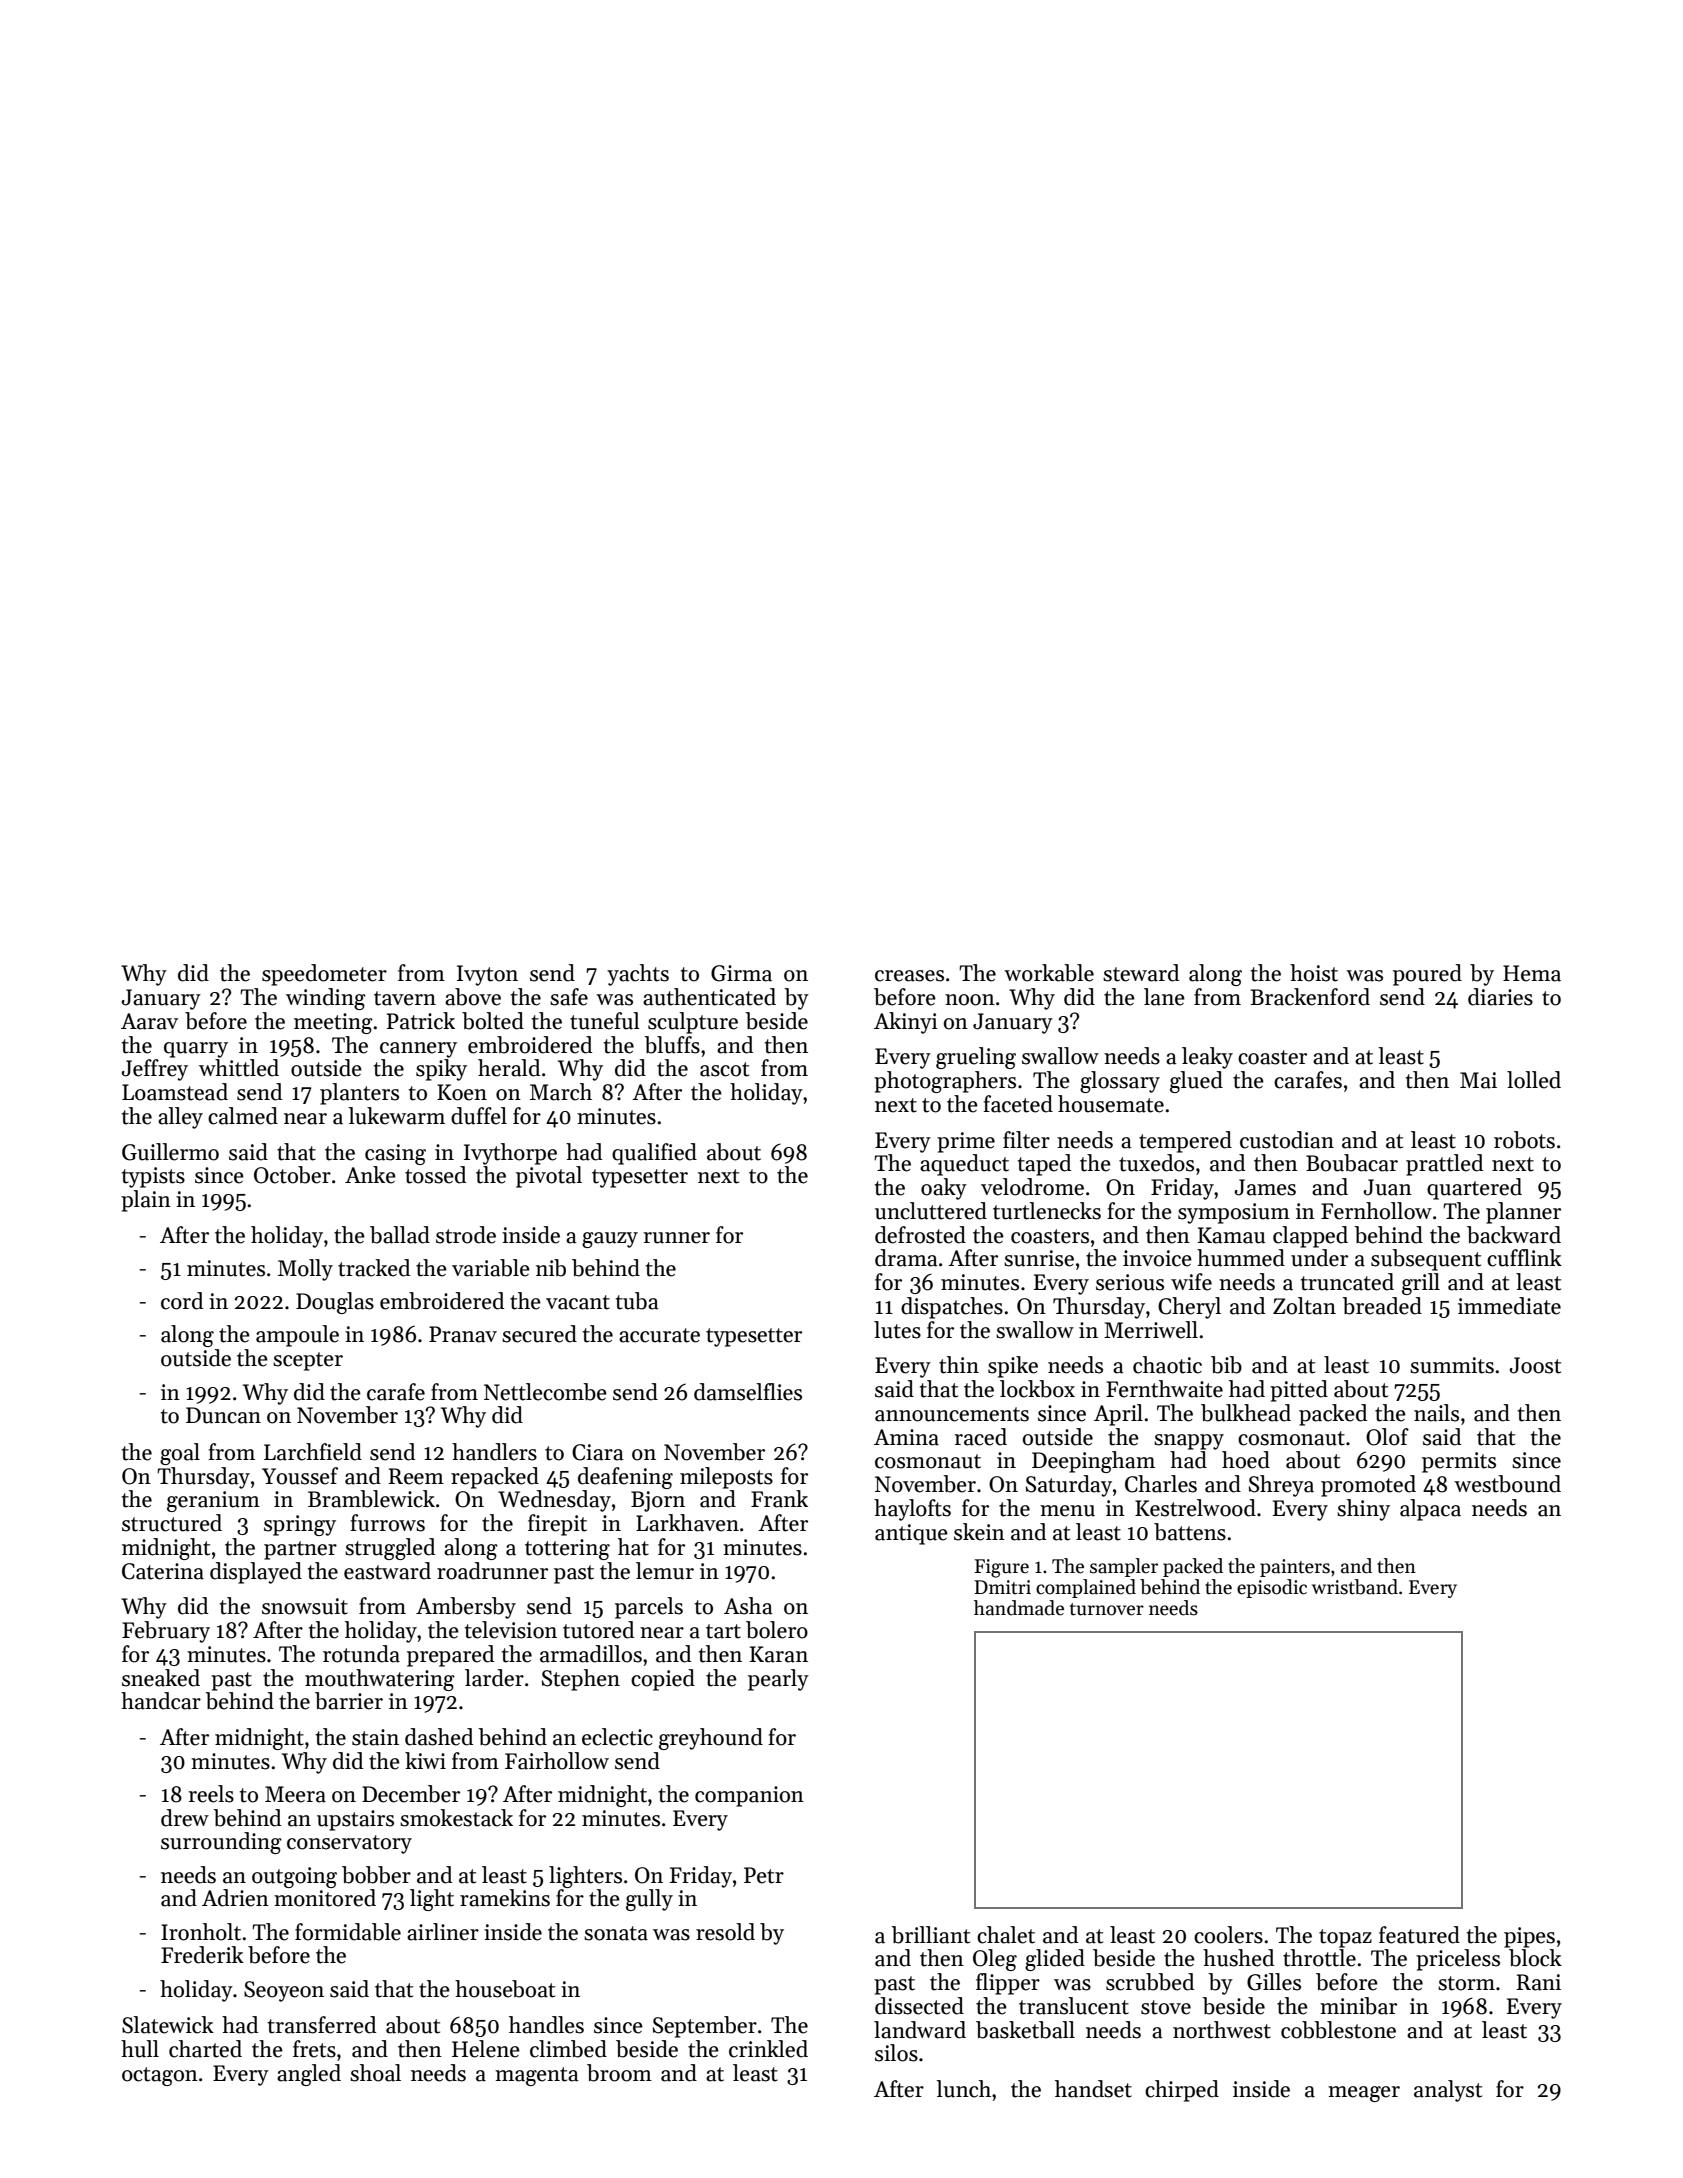 Image resolution: width=1683 pixels, height=2178 pixels. I want to click on February, so click(166, 1632).
